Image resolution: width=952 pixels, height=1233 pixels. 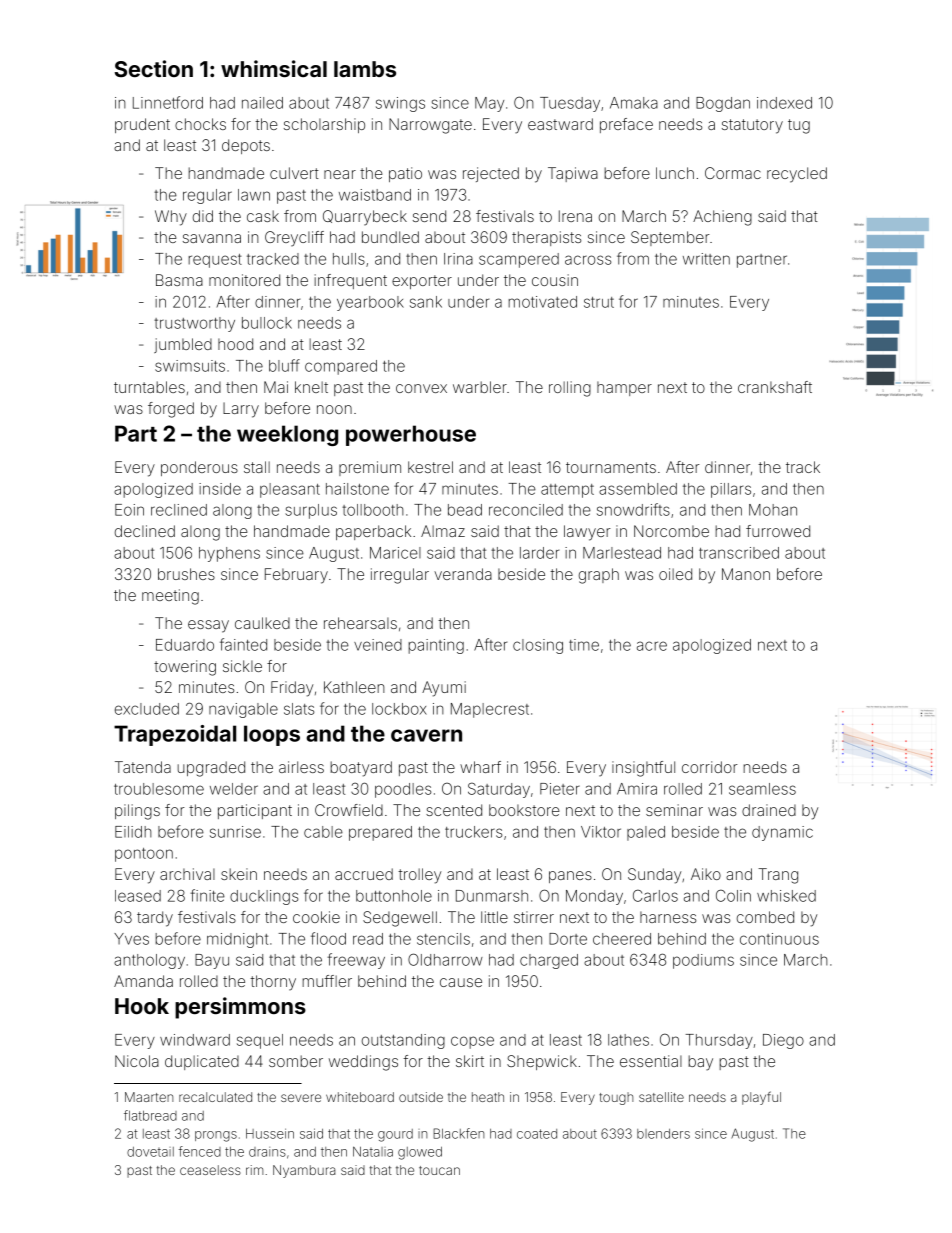 I want to click on whisked, so click(x=786, y=896).
